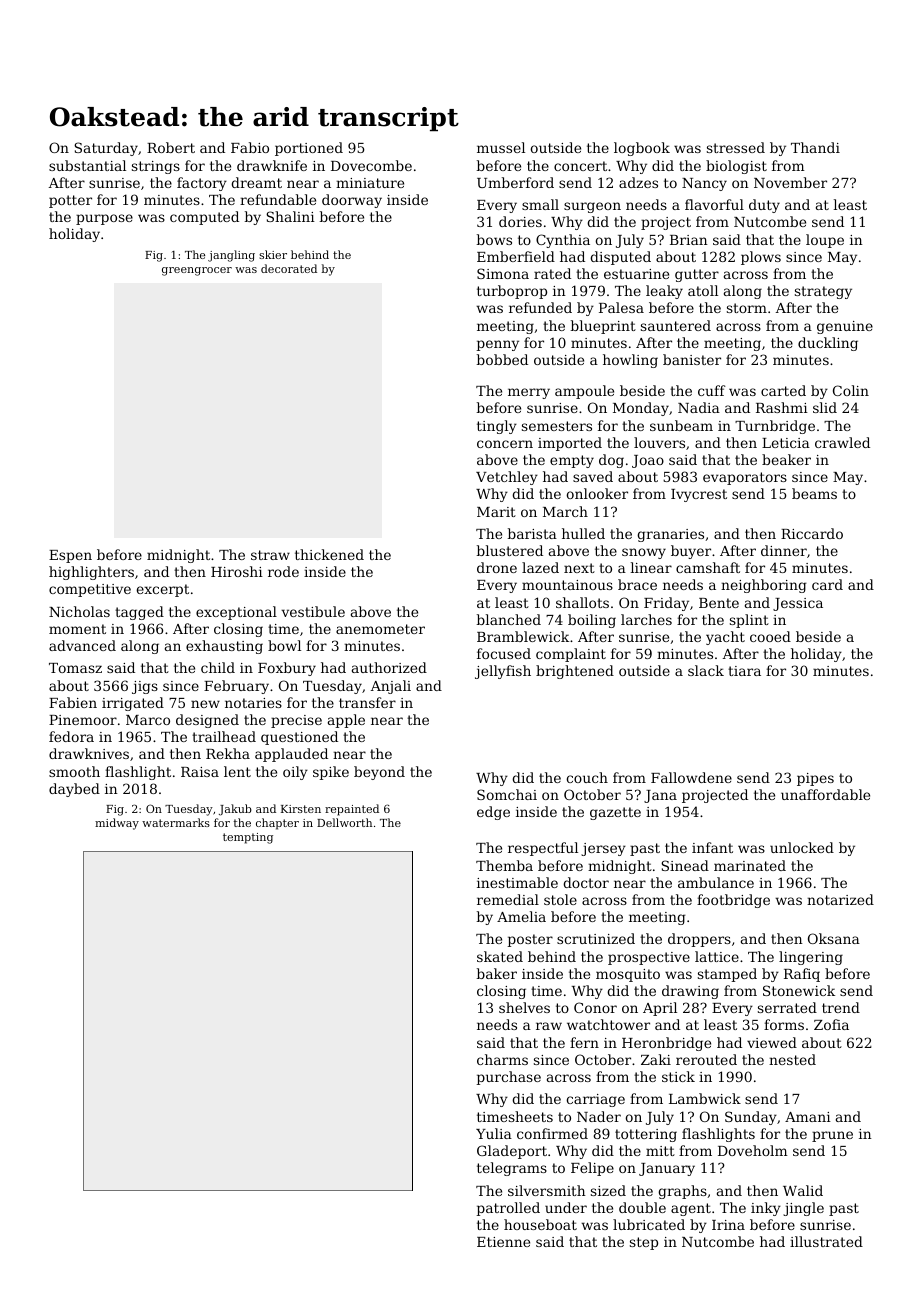  What do you see at coordinates (708, 567) in the image?
I see `camshaft` at bounding box center [708, 567].
